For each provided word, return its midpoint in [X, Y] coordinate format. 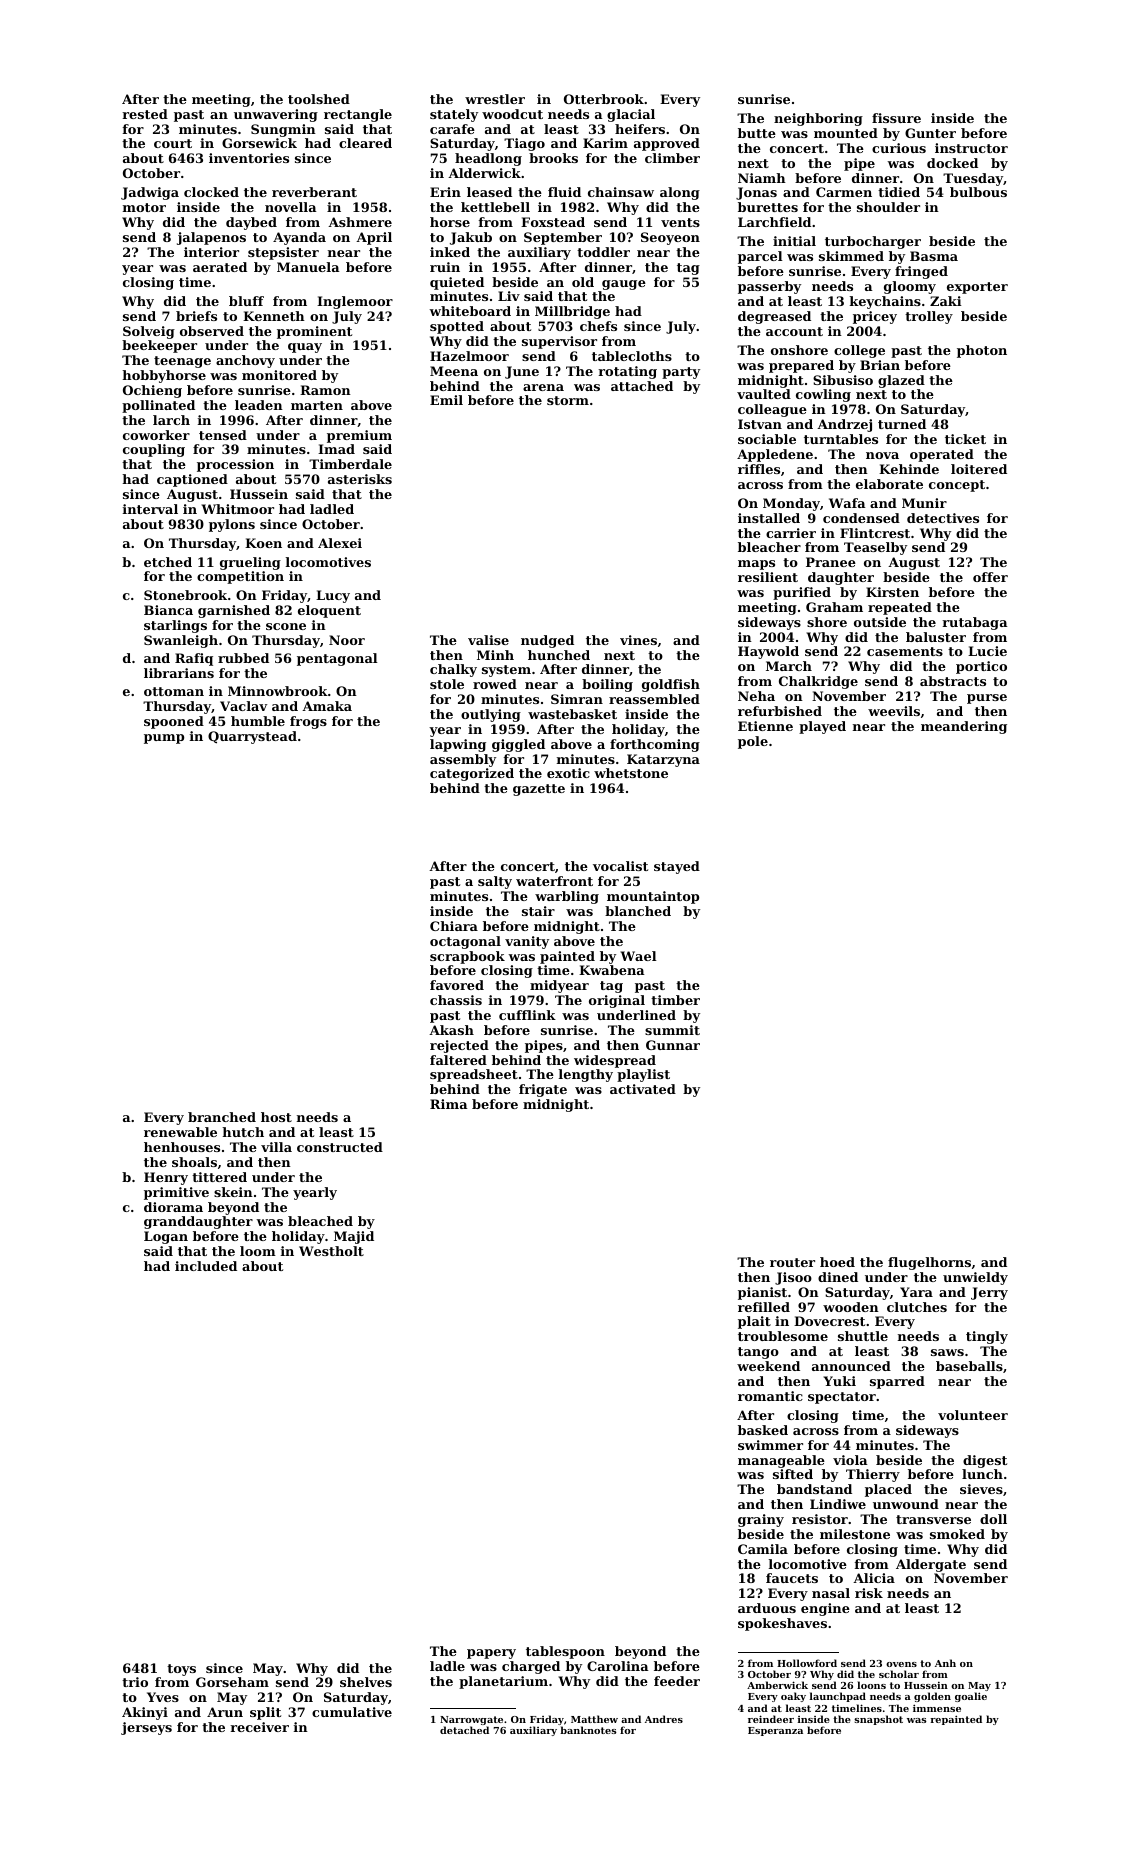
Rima [449, 1104]
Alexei [340, 543]
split [265, 1713]
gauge [624, 285]
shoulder [888, 207]
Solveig [149, 332]
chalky [453, 670]
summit [672, 1030]
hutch [243, 1132]
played [822, 727]
